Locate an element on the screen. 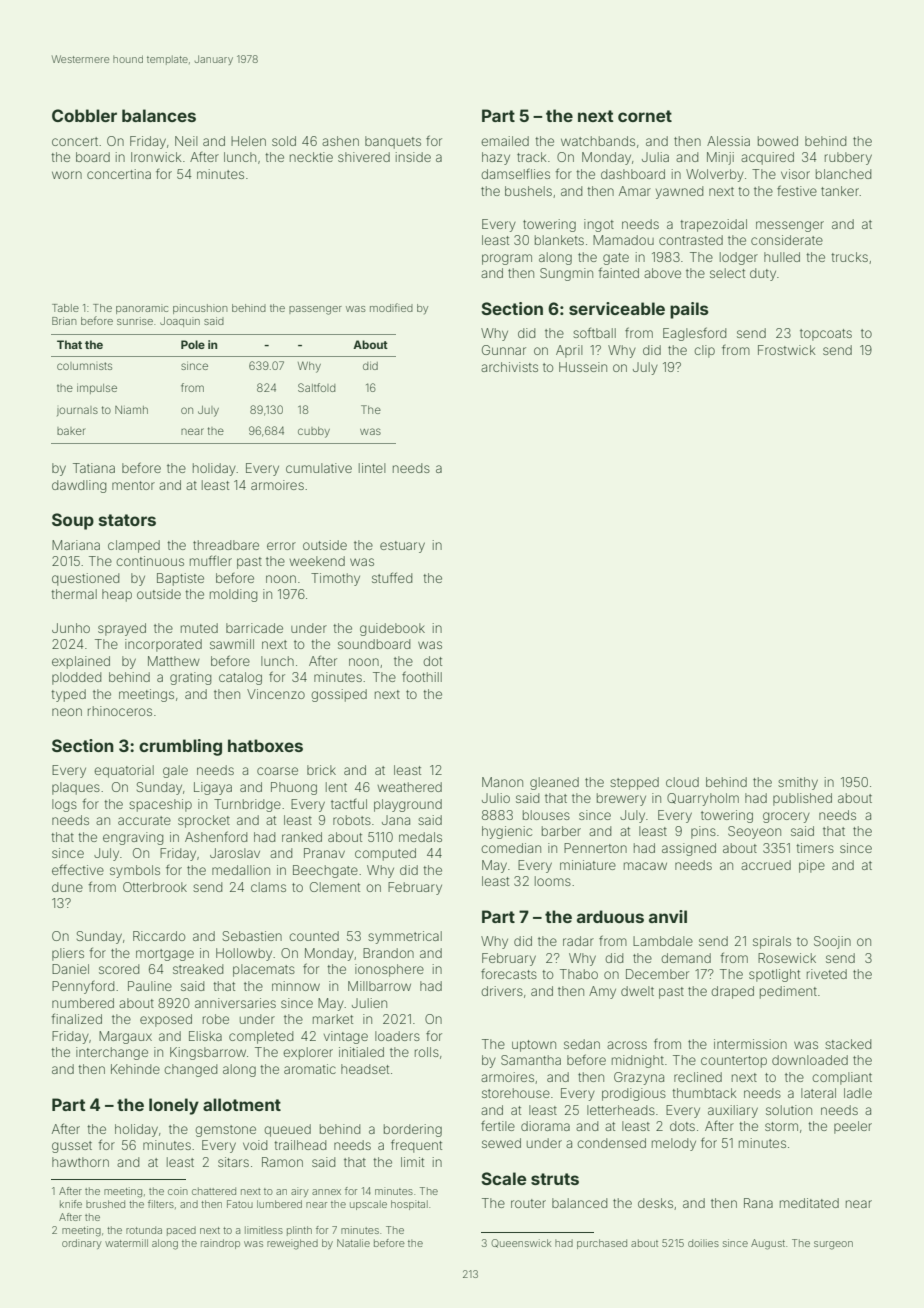 This screenshot has width=924, height=1308. Frostwick is located at coordinates (787, 350).
